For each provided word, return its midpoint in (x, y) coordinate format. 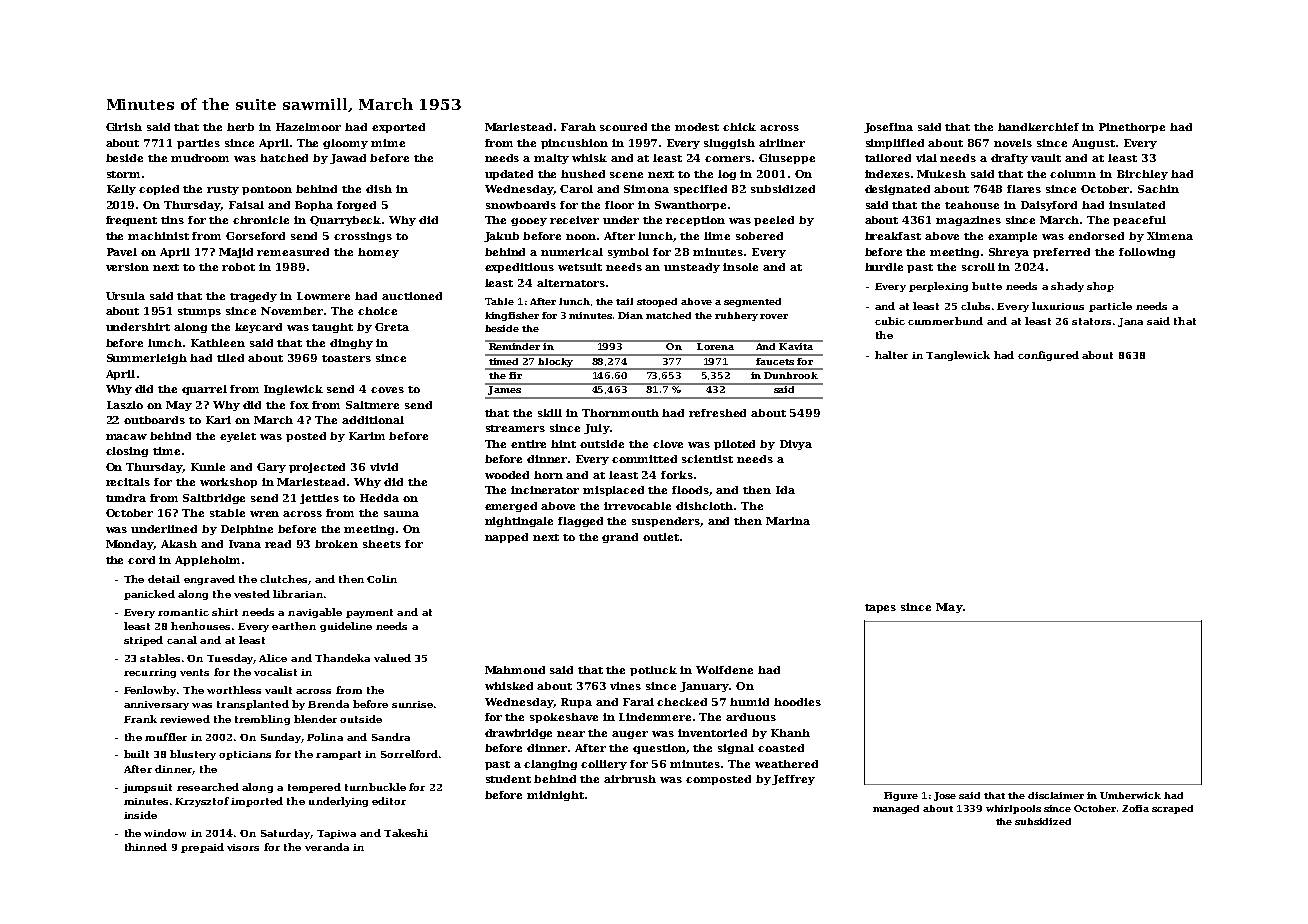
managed (896, 809)
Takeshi (406, 833)
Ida (785, 490)
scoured (623, 127)
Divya (796, 445)
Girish (124, 127)
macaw (126, 437)
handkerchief (1038, 127)
